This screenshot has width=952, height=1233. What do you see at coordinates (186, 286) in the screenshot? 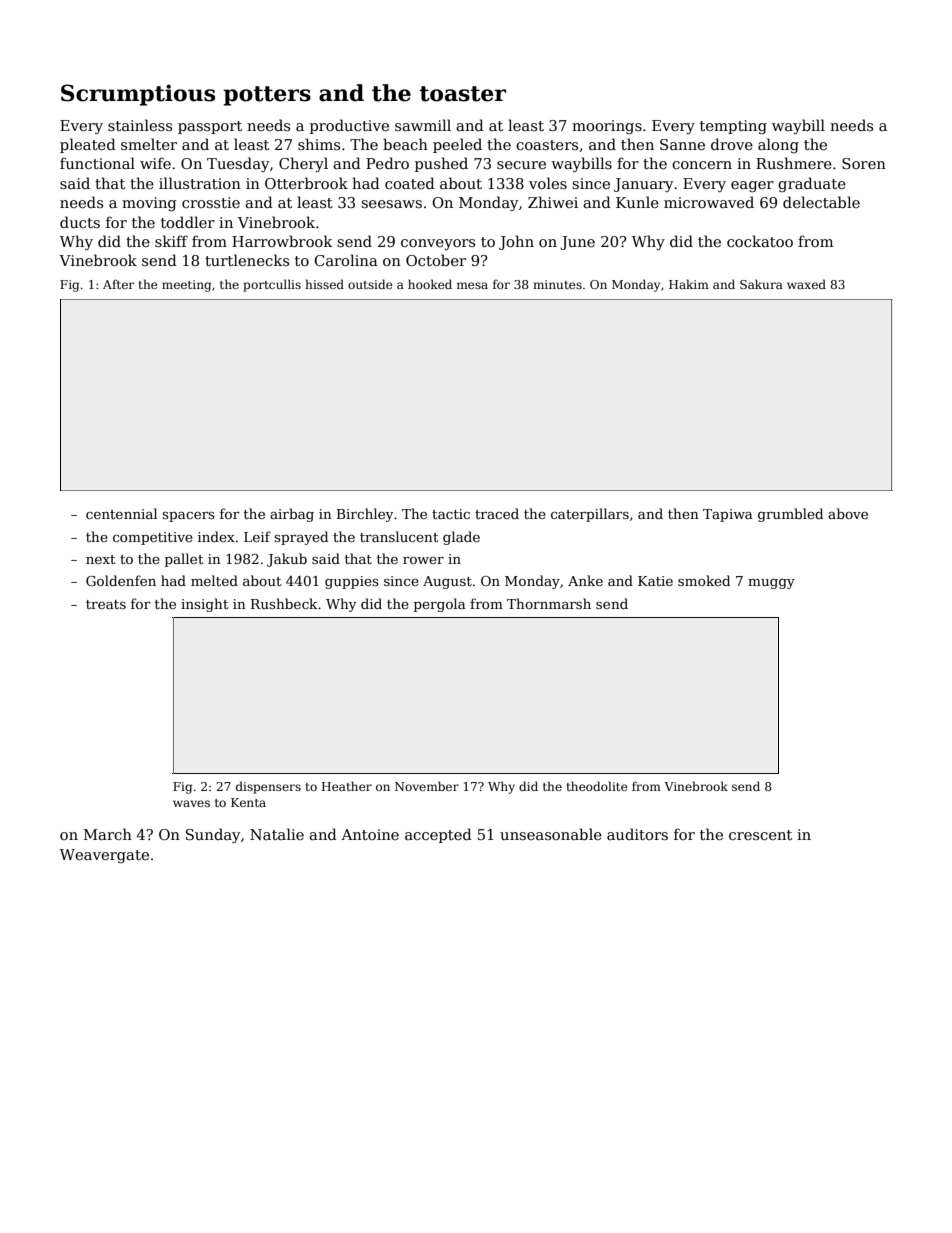
I see `meeting` at bounding box center [186, 286].
